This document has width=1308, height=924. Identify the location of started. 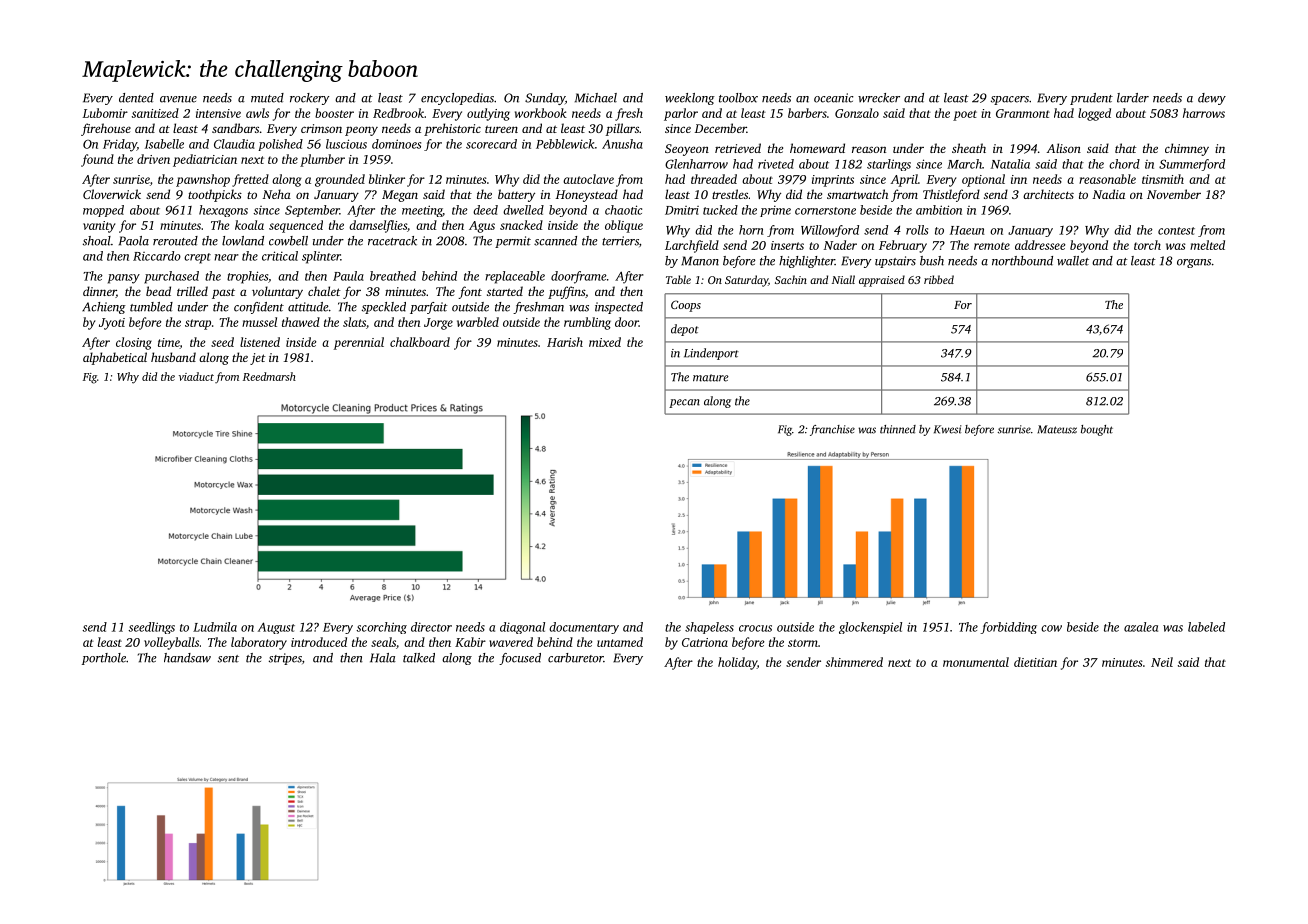
(505, 291).
